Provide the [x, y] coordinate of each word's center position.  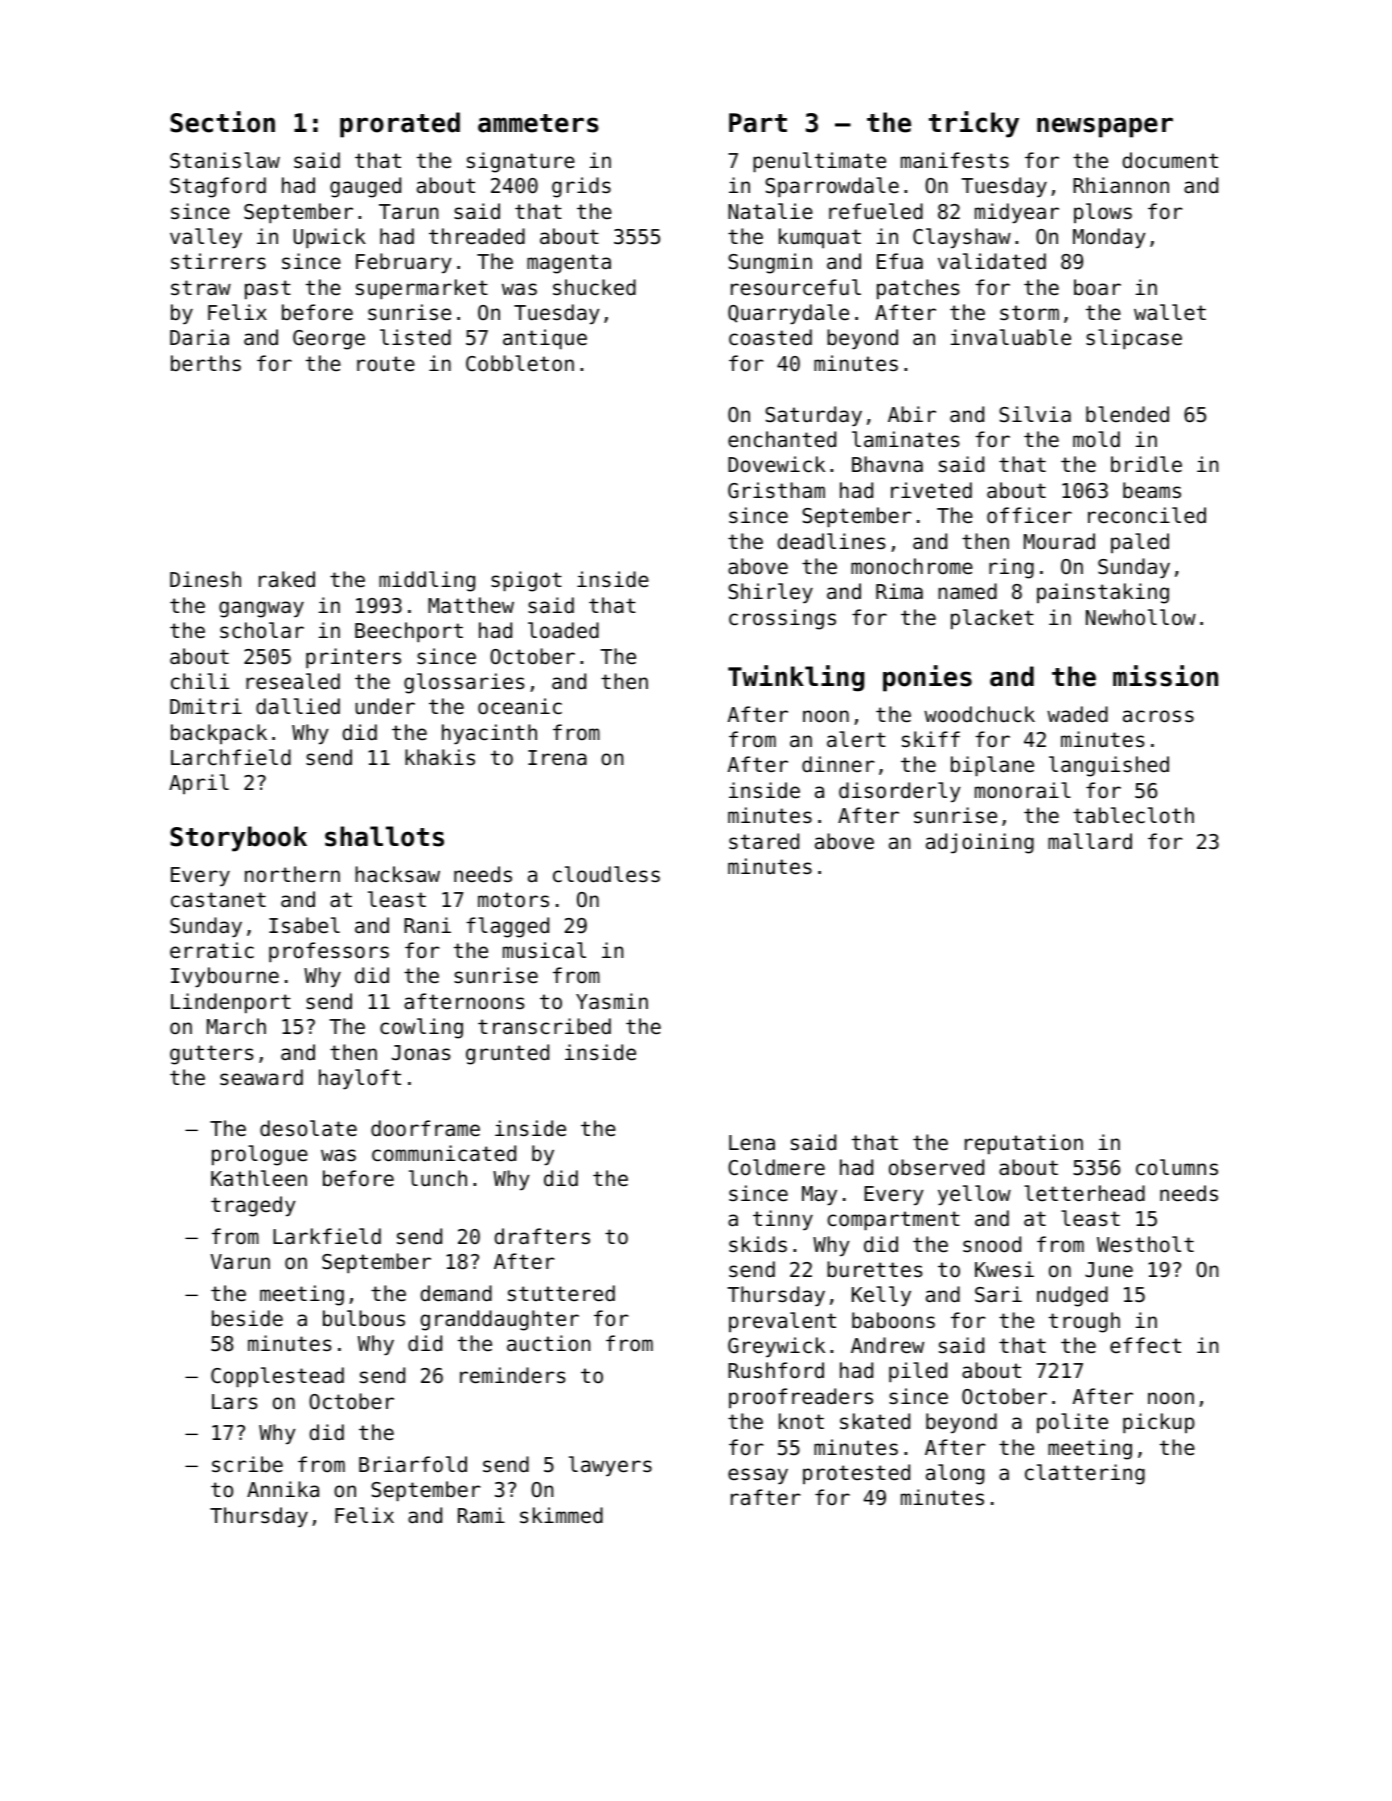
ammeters [538, 123]
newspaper [1105, 127]
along [955, 1474]
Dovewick [776, 464]
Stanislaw [225, 160]
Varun [240, 1262]
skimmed [561, 1515]
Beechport [409, 632]
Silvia [1035, 414]
